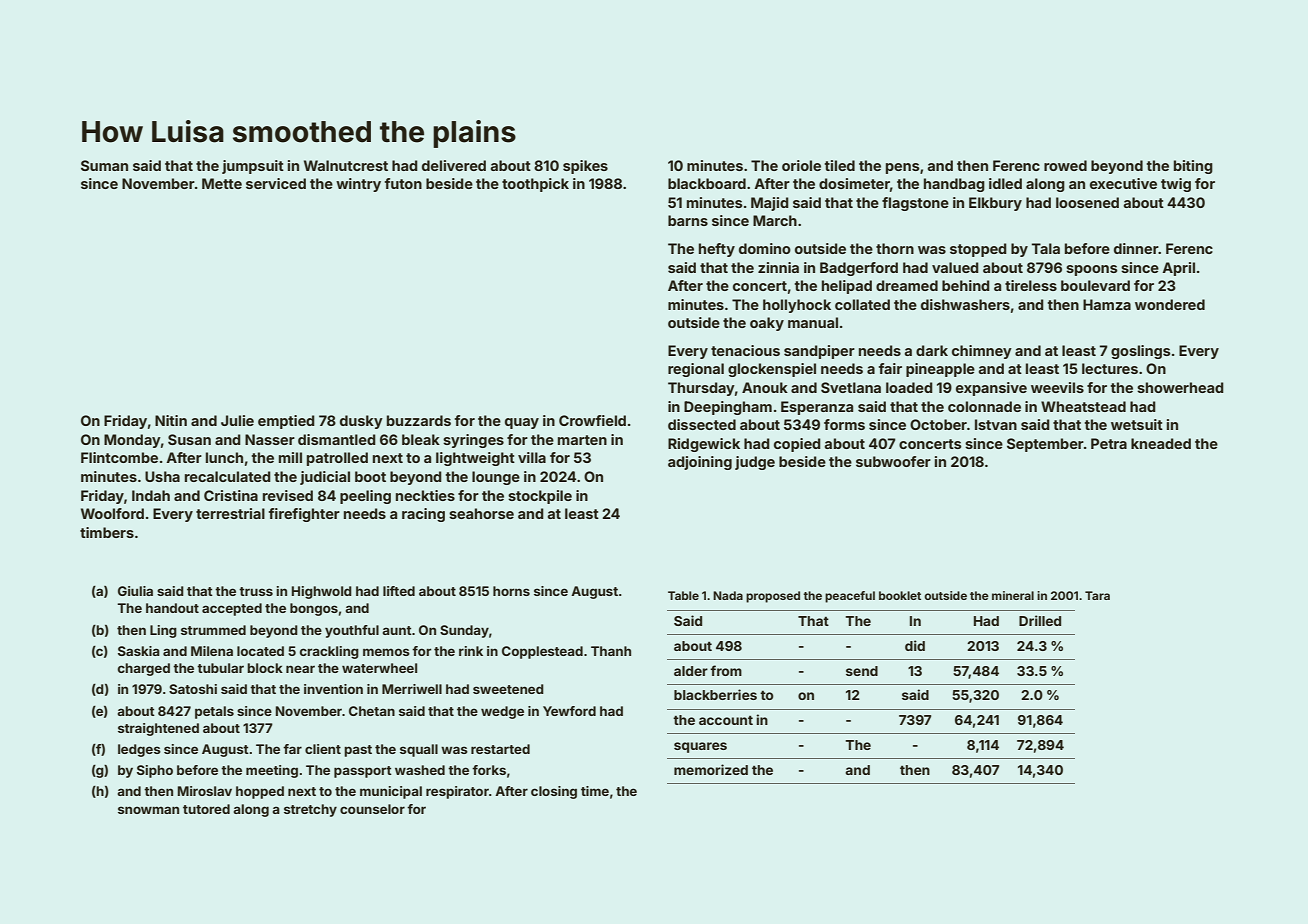 The image size is (1308, 924). I want to click on boulevard, so click(1095, 285).
